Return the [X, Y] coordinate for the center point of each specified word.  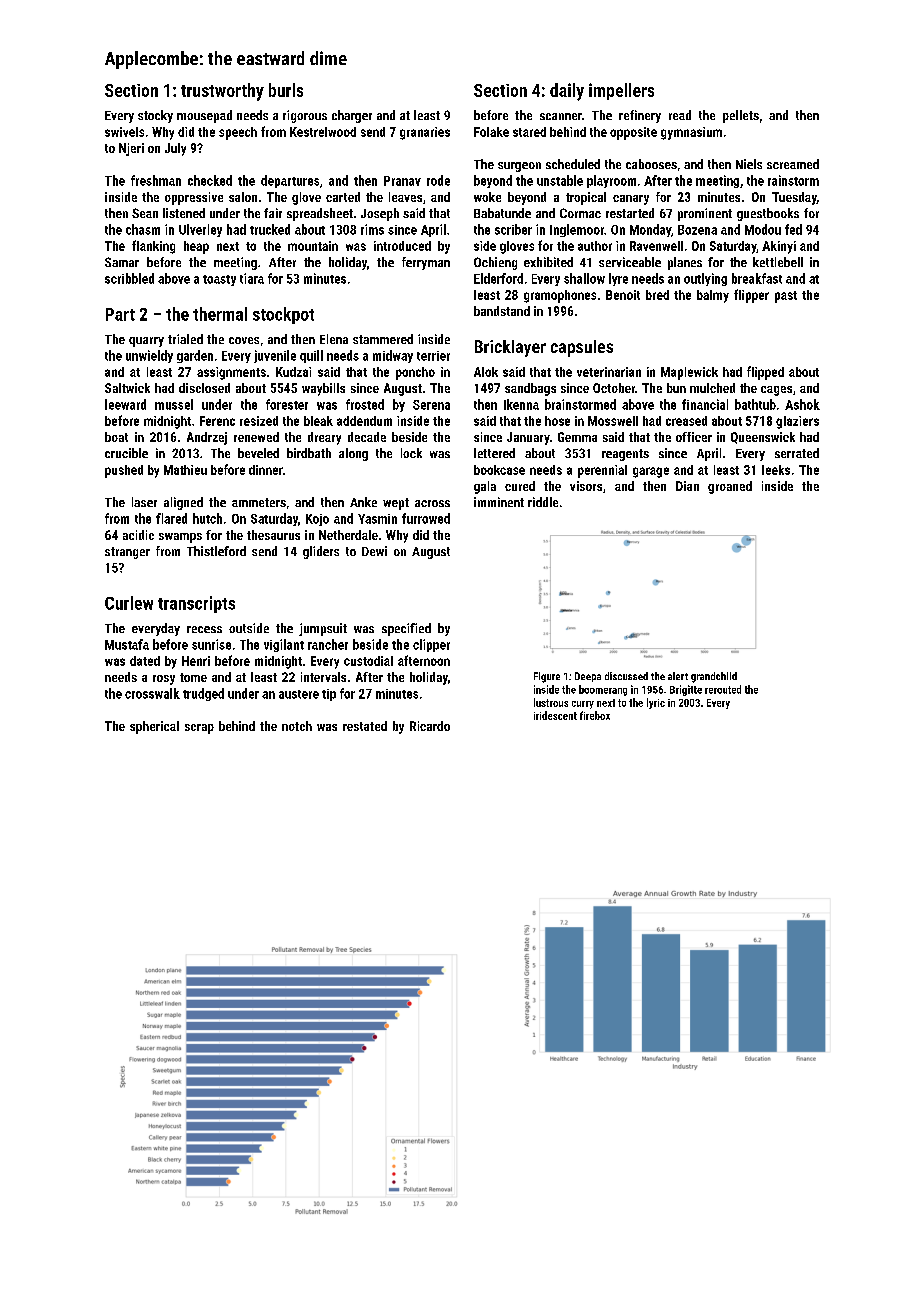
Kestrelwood [323, 132]
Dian [687, 486]
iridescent [555, 715]
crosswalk [152, 693]
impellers [621, 91]
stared [529, 132]
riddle [543, 502]
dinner [266, 470]
